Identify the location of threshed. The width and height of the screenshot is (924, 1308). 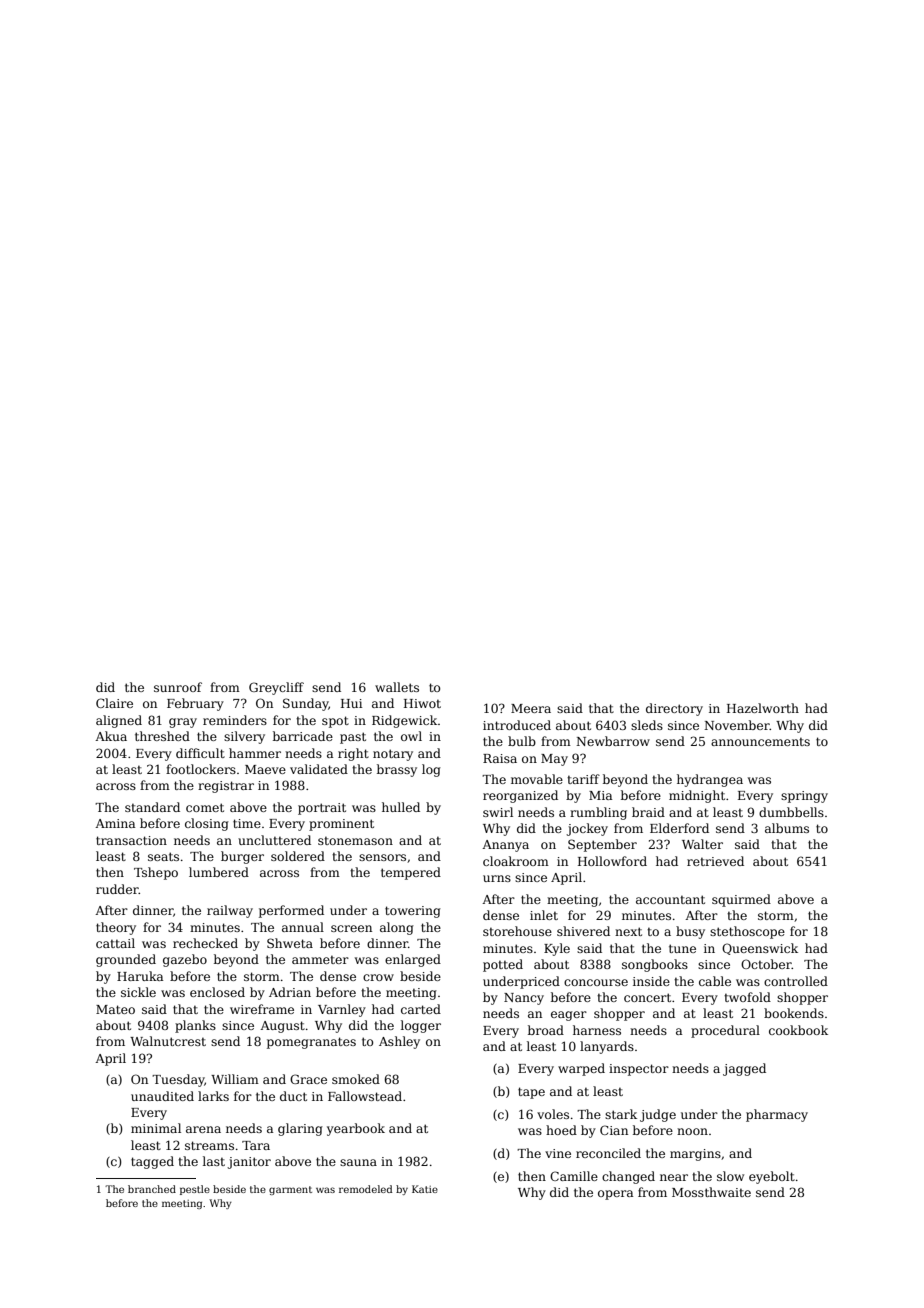
(162, 736).
